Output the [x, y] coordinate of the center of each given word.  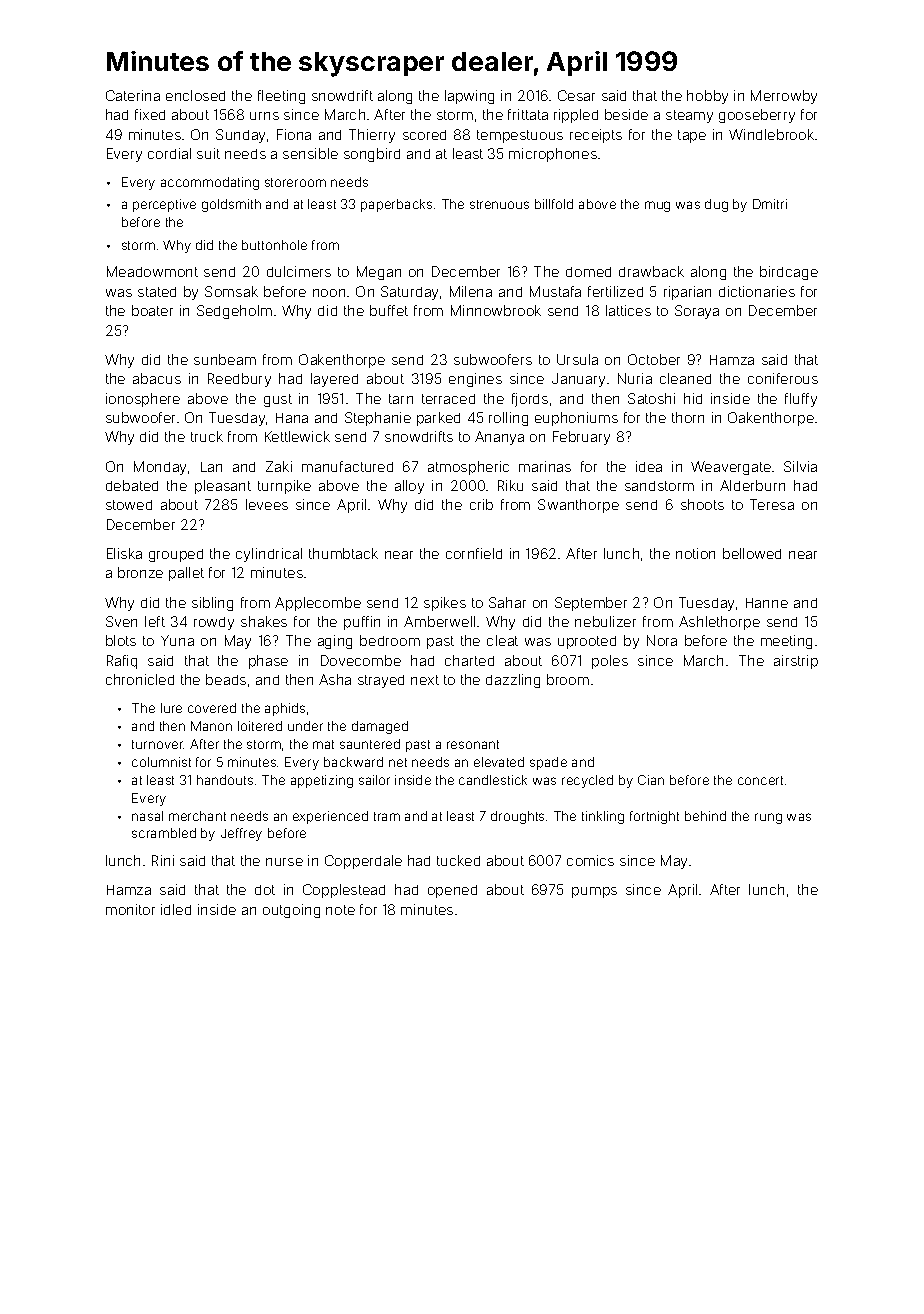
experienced [330, 817]
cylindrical [269, 555]
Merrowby [784, 97]
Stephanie [378, 419]
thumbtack [343, 553]
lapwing [469, 97]
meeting [786, 642]
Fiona [294, 134]
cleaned [685, 378]
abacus [157, 378]
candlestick [493, 780]
